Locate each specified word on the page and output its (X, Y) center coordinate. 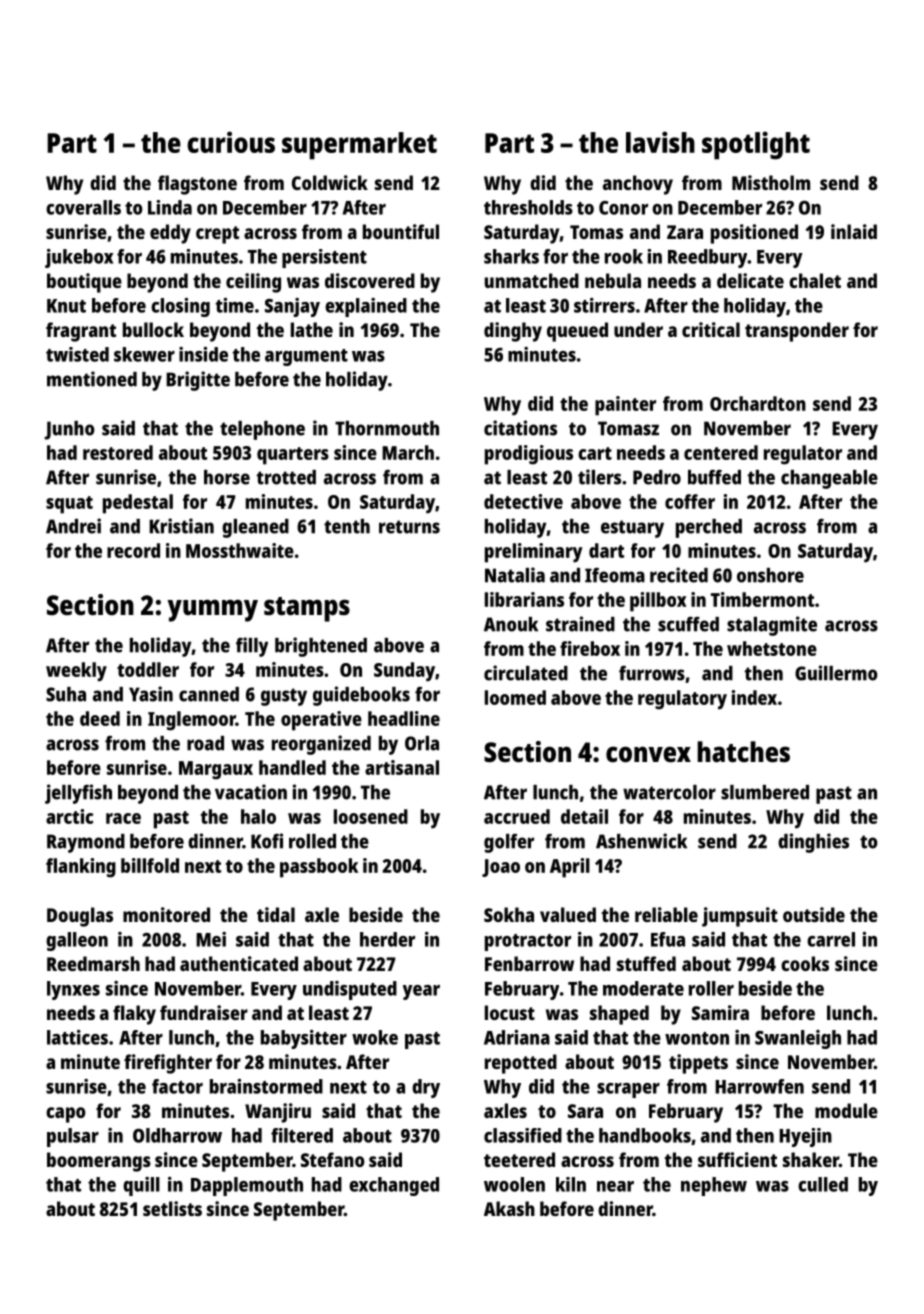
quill (141, 1186)
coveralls (83, 207)
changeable (829, 479)
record (133, 550)
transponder (797, 332)
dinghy (513, 332)
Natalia (515, 575)
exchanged (394, 1186)
